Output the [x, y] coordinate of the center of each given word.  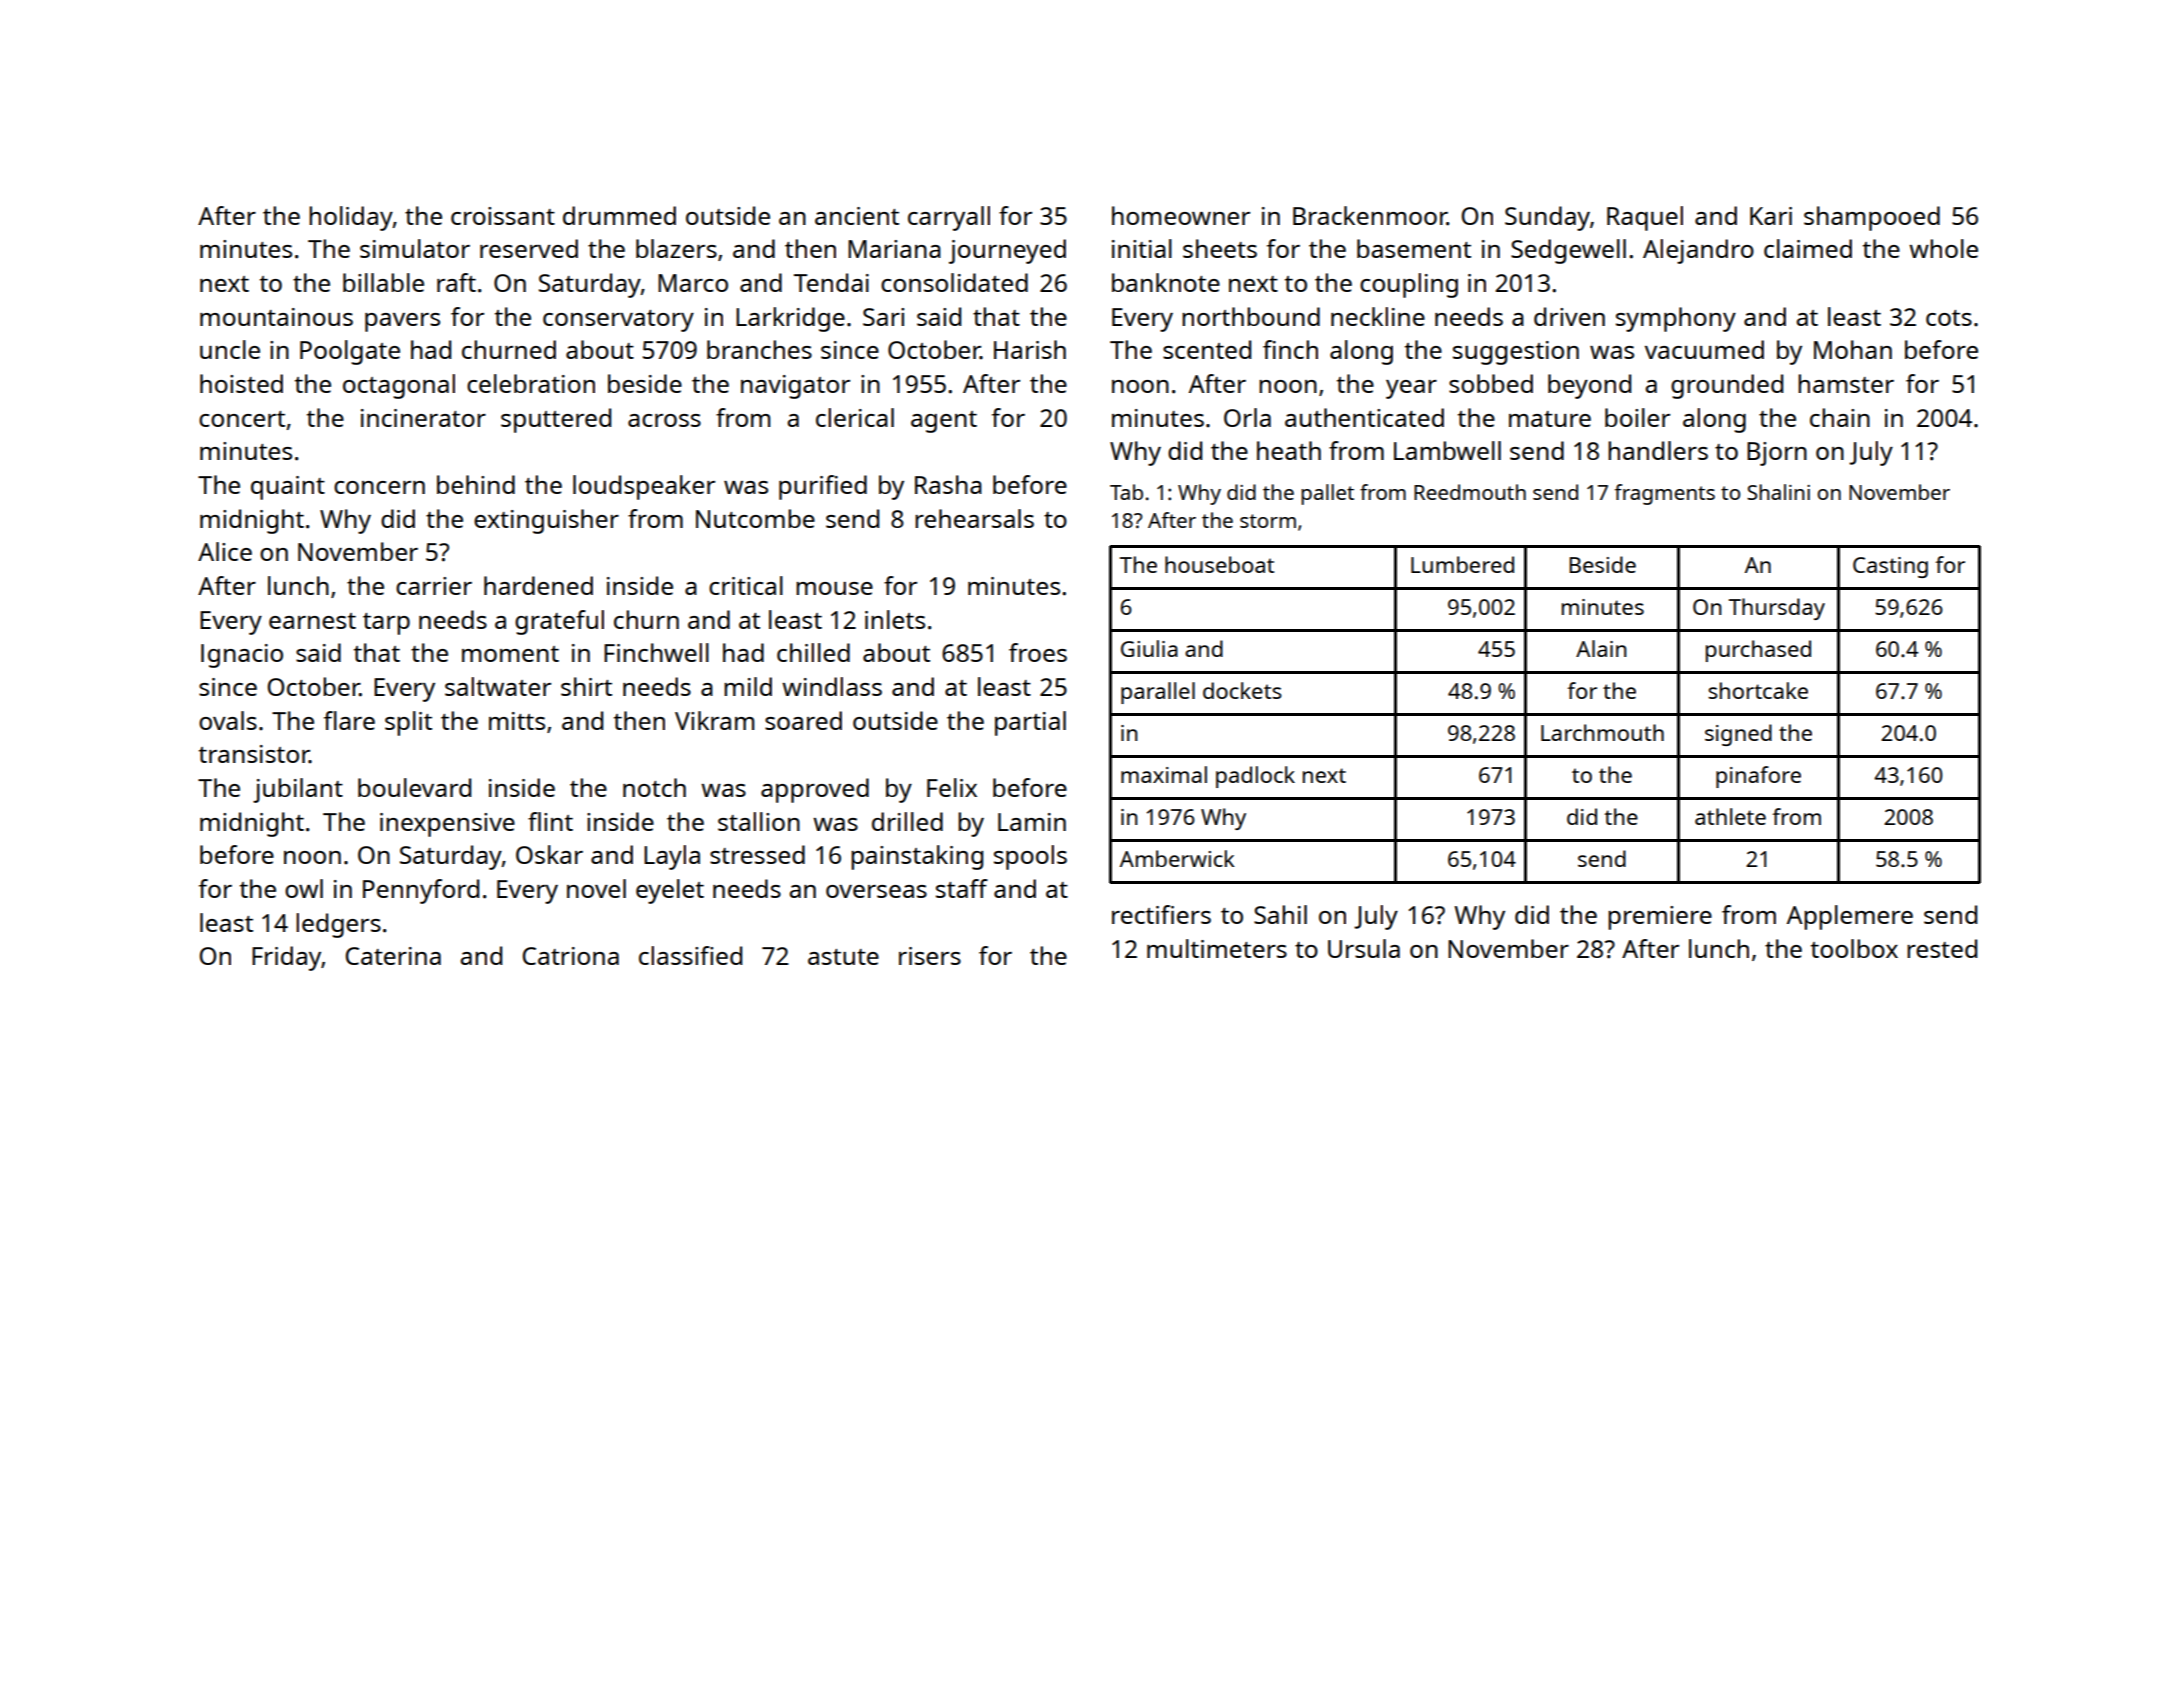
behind [476, 484]
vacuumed [1704, 349]
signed [1738, 735]
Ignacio [242, 656]
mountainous [276, 317]
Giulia [1149, 648]
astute [843, 957]
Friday [287, 958]
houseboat [1219, 564]
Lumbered [1462, 564]
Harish [1030, 349]
